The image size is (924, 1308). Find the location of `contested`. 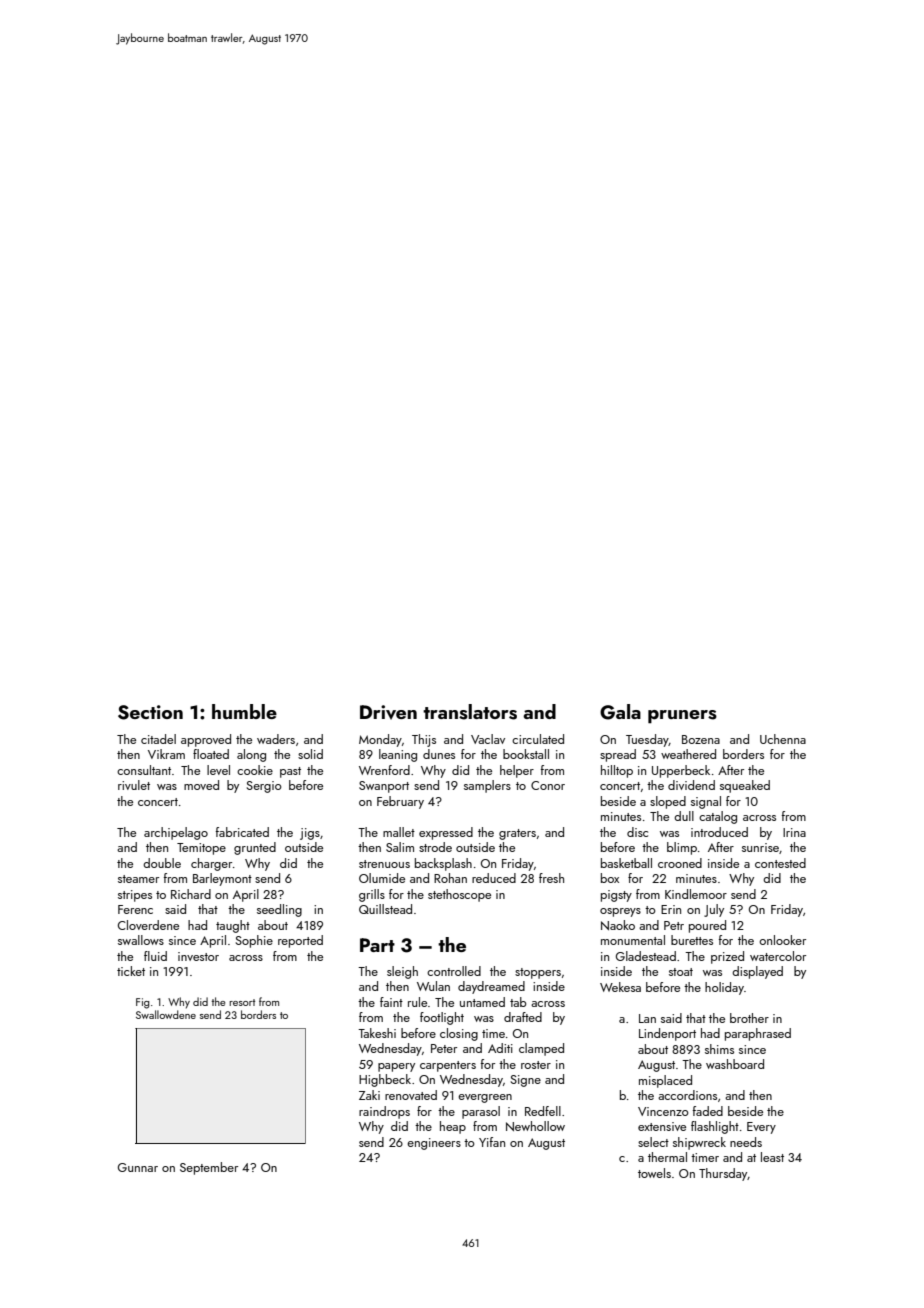

contested is located at coordinates (780, 863).
